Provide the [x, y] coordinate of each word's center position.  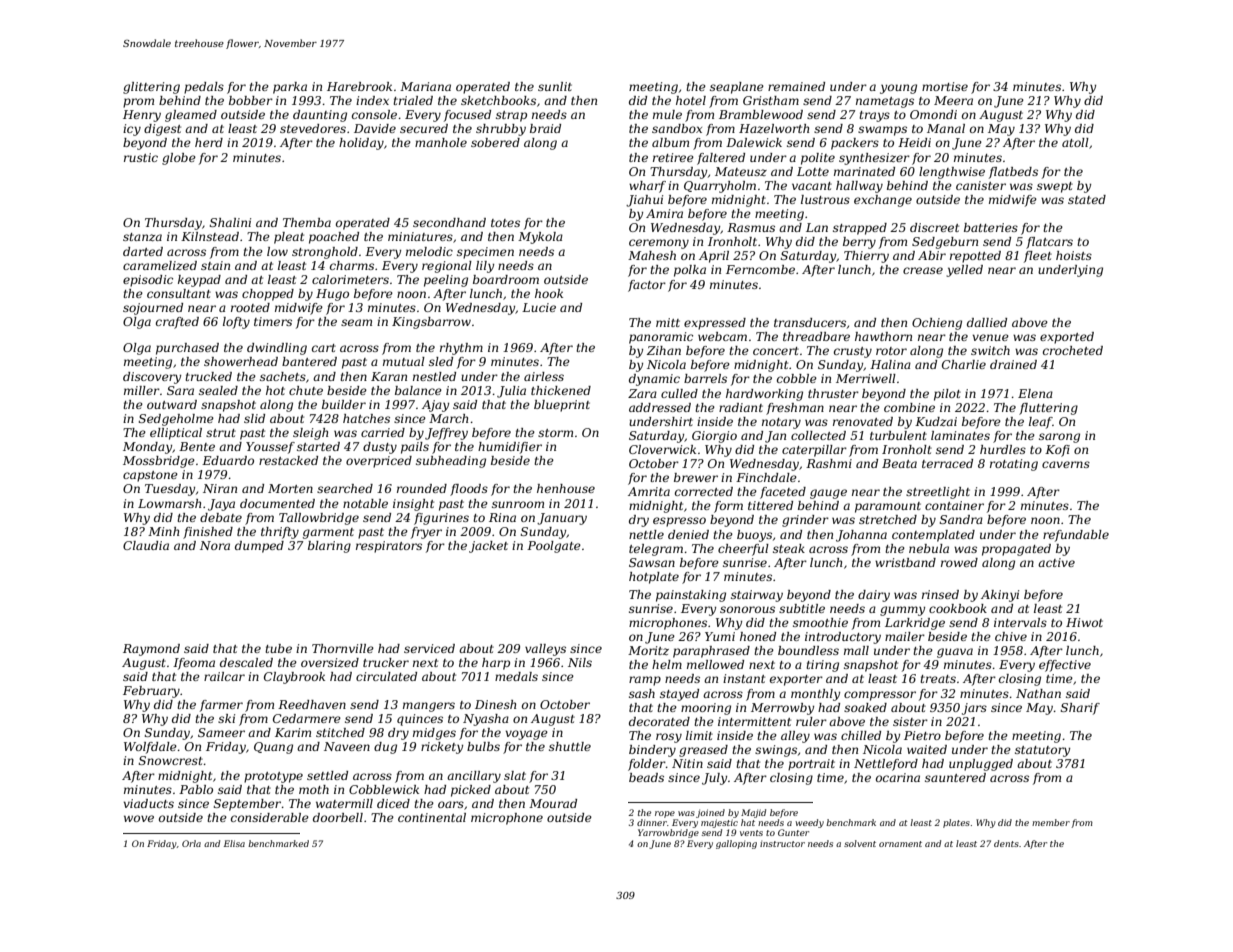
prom [138, 103]
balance [418, 390]
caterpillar [814, 451]
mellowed [715, 664]
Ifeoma [194, 664]
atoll [1075, 142]
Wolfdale [150, 748]
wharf [647, 187]
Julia [511, 392]
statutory [1042, 751]
